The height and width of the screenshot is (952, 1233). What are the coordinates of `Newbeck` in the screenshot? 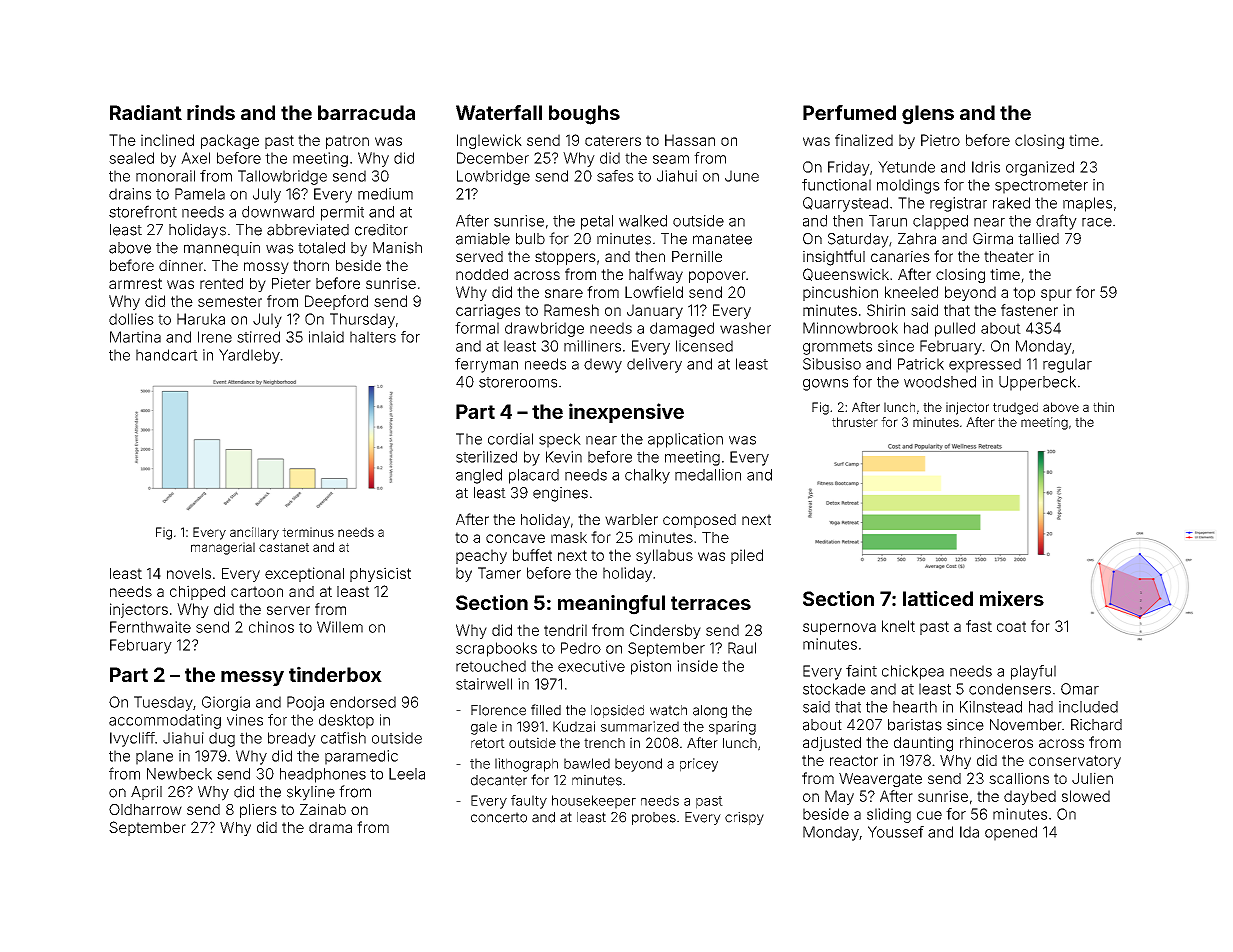 It's located at (179, 774).
